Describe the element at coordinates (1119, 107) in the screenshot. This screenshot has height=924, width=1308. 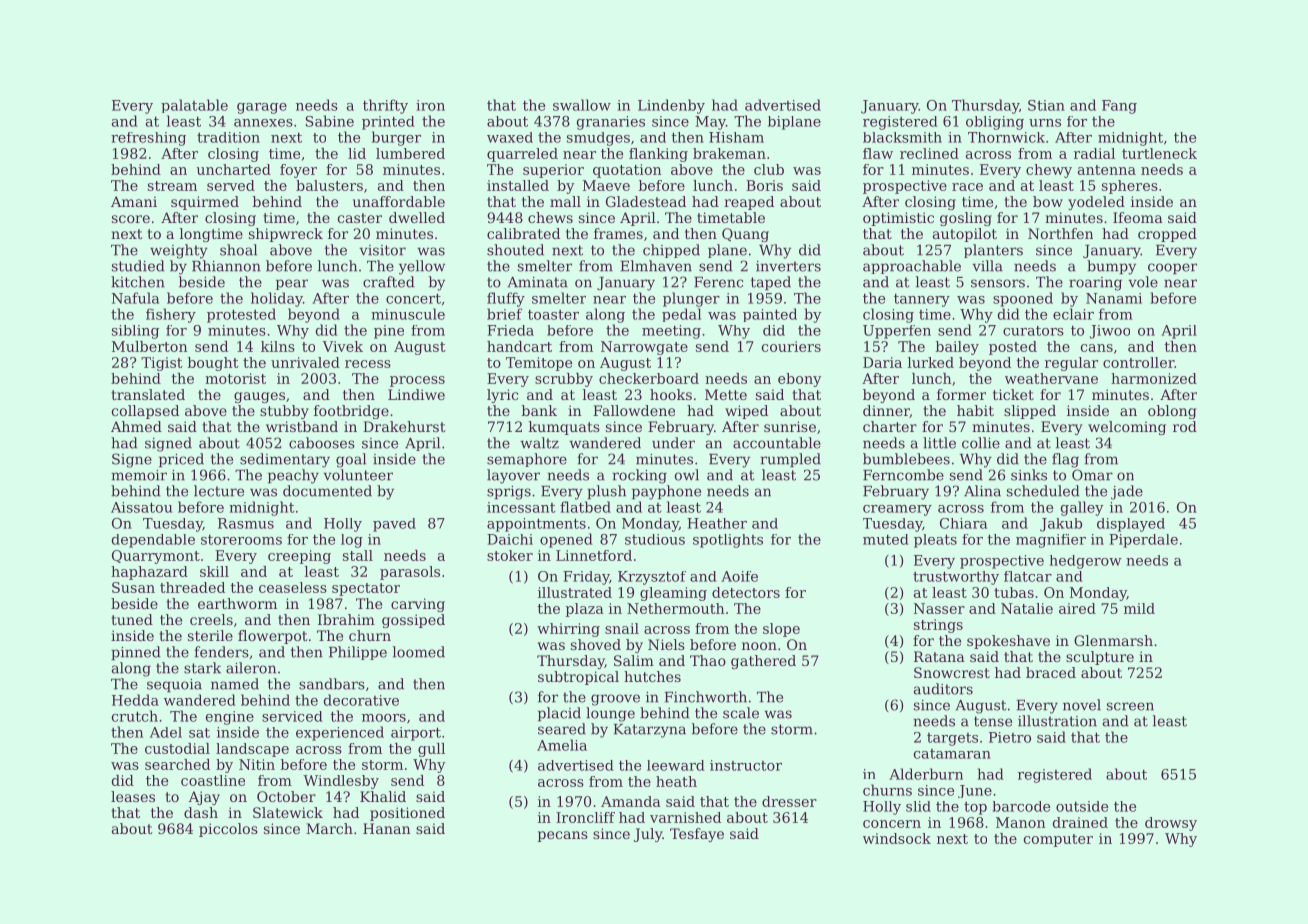
I see `Fang` at that location.
